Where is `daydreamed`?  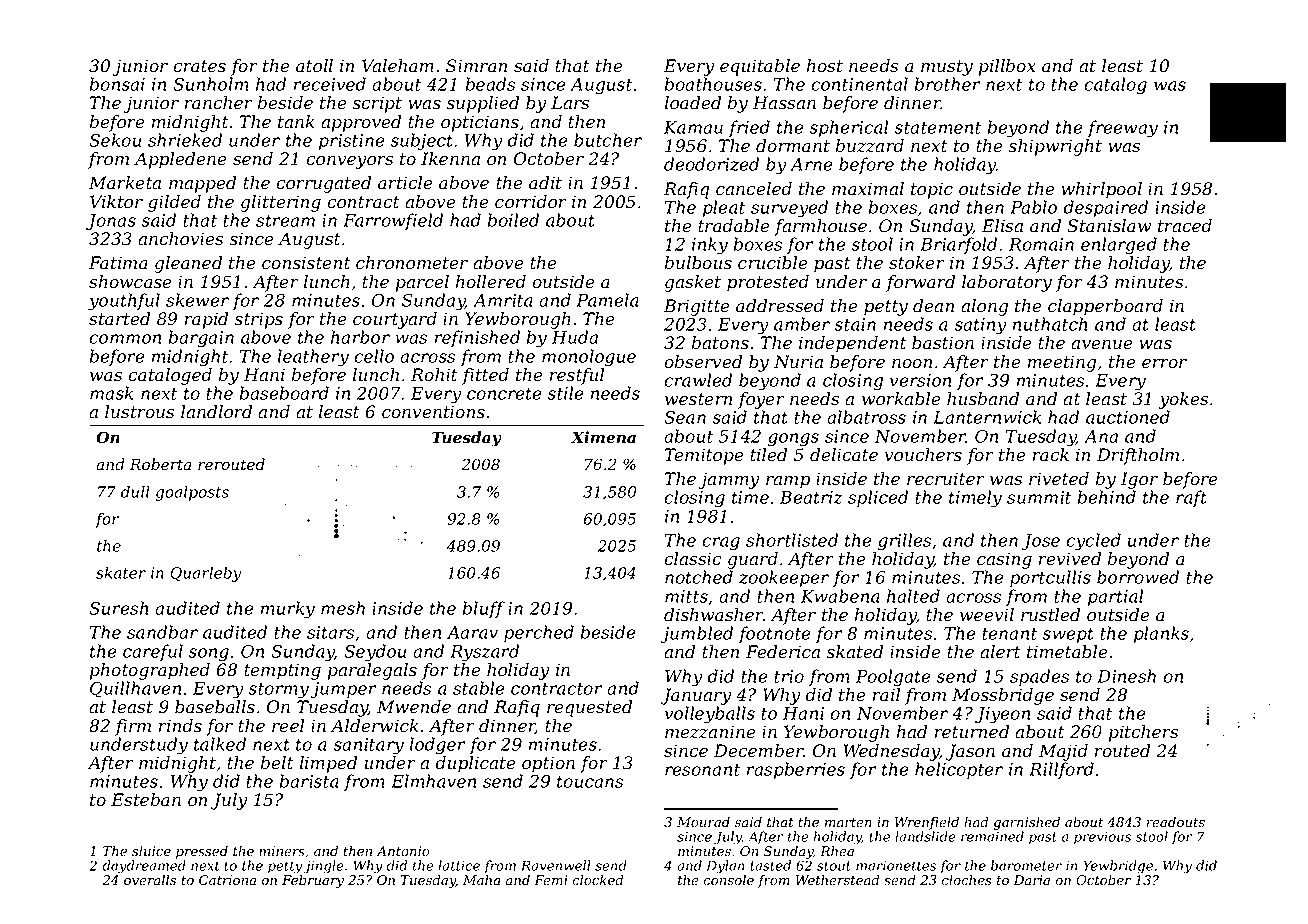 daydreamed is located at coordinates (144, 867).
